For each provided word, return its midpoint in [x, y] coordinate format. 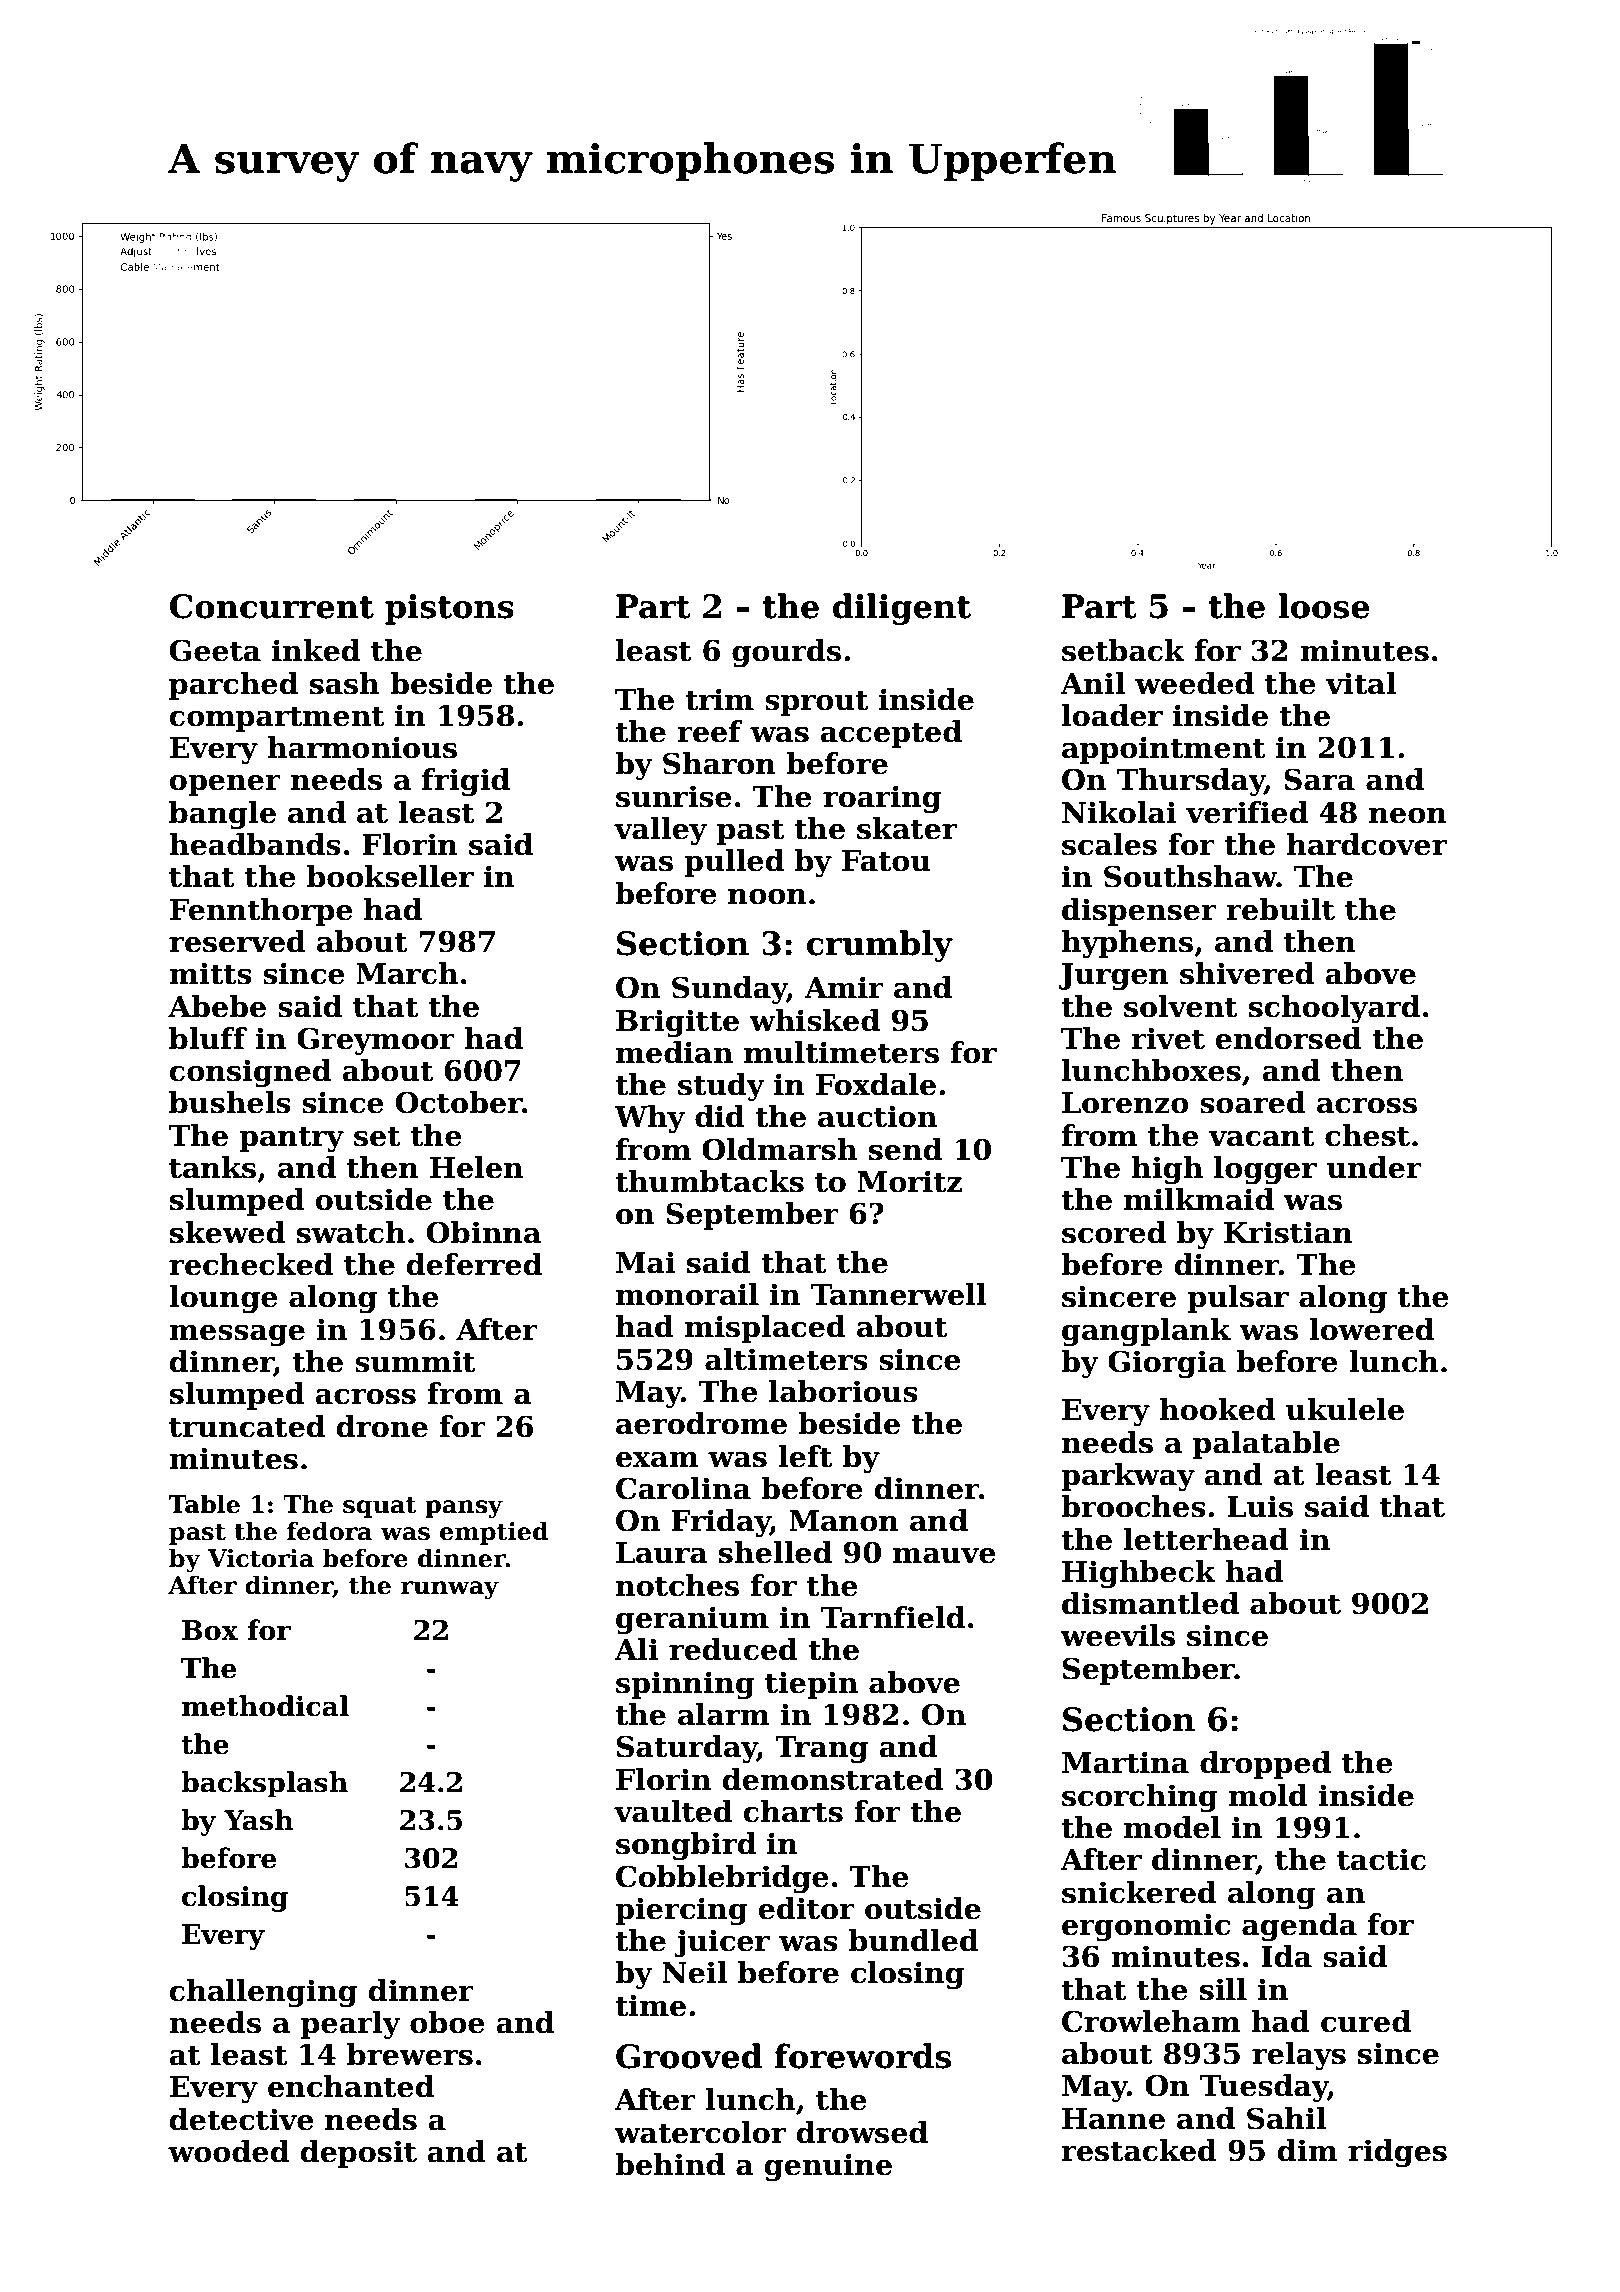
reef [710, 731]
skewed [227, 1232]
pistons [449, 609]
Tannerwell [898, 1294]
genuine [828, 2167]
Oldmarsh [779, 1149]
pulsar [1238, 1299]
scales [1109, 844]
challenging [263, 1993]
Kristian [1288, 1232]
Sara [1319, 779]
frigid [466, 782]
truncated [247, 1426]
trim [719, 699]
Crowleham [1151, 2021]
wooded [228, 2151]
